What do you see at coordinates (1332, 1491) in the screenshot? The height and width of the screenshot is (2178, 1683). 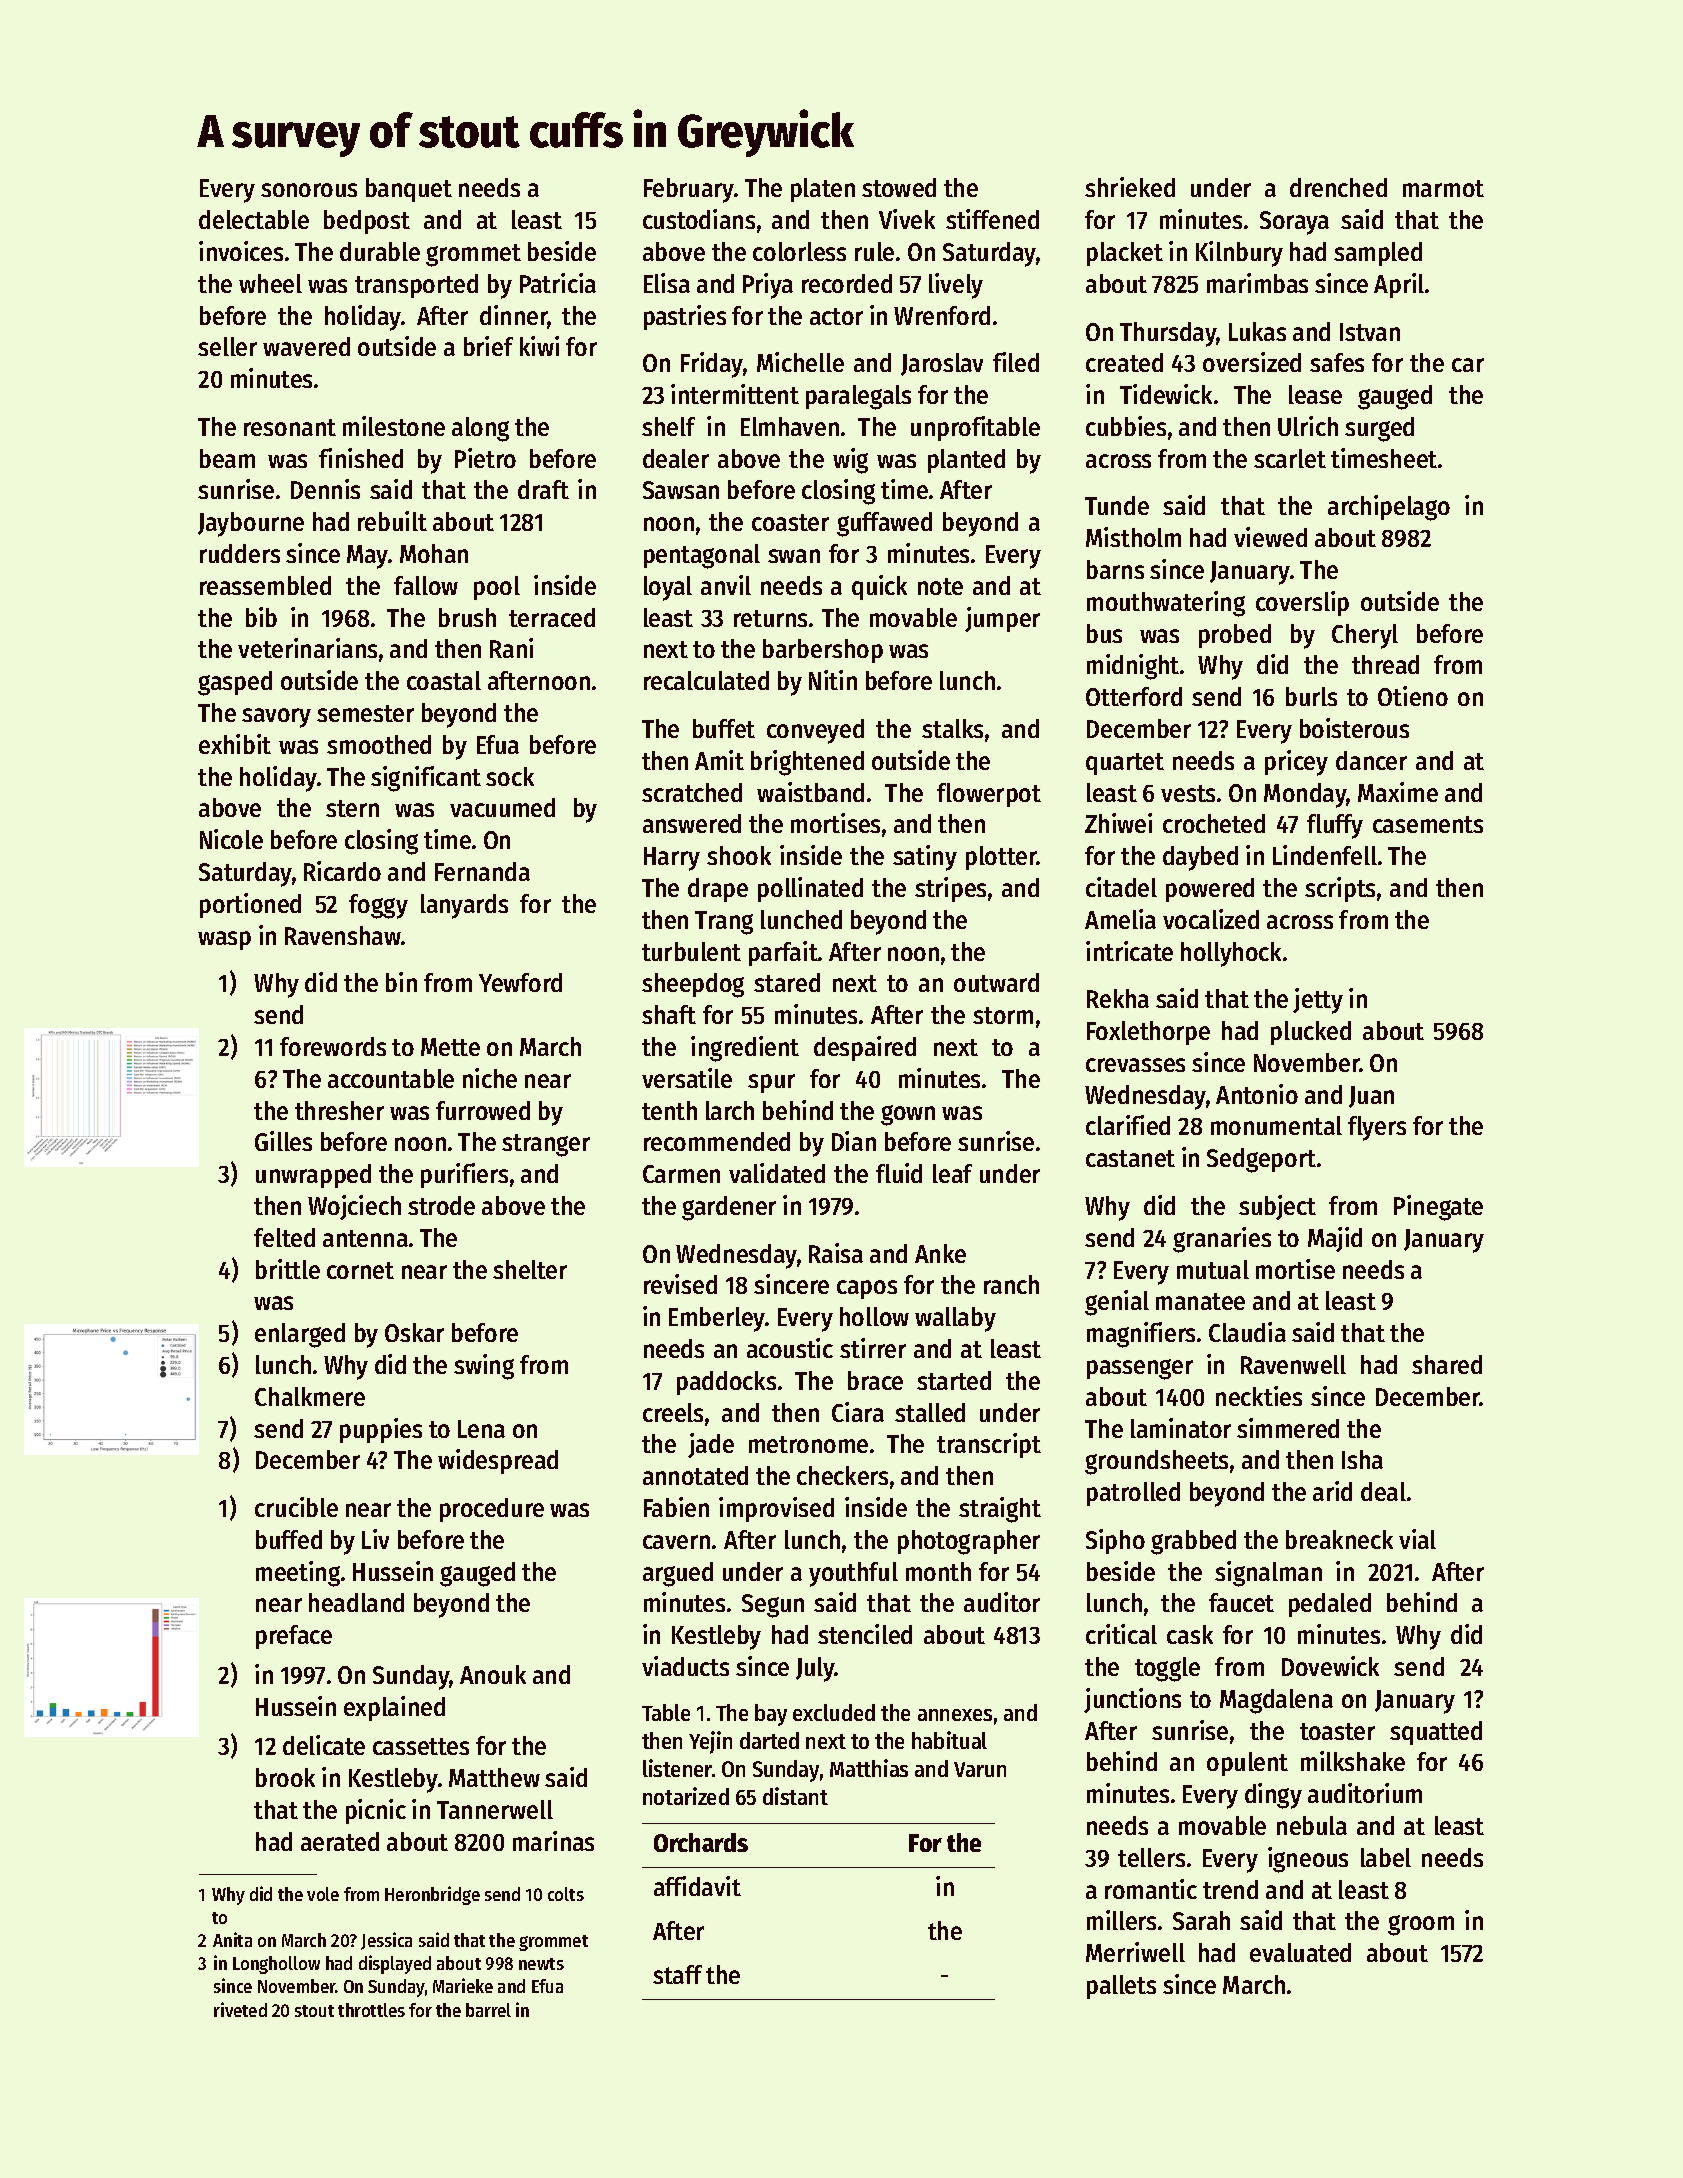 I see `arid` at bounding box center [1332, 1491].
